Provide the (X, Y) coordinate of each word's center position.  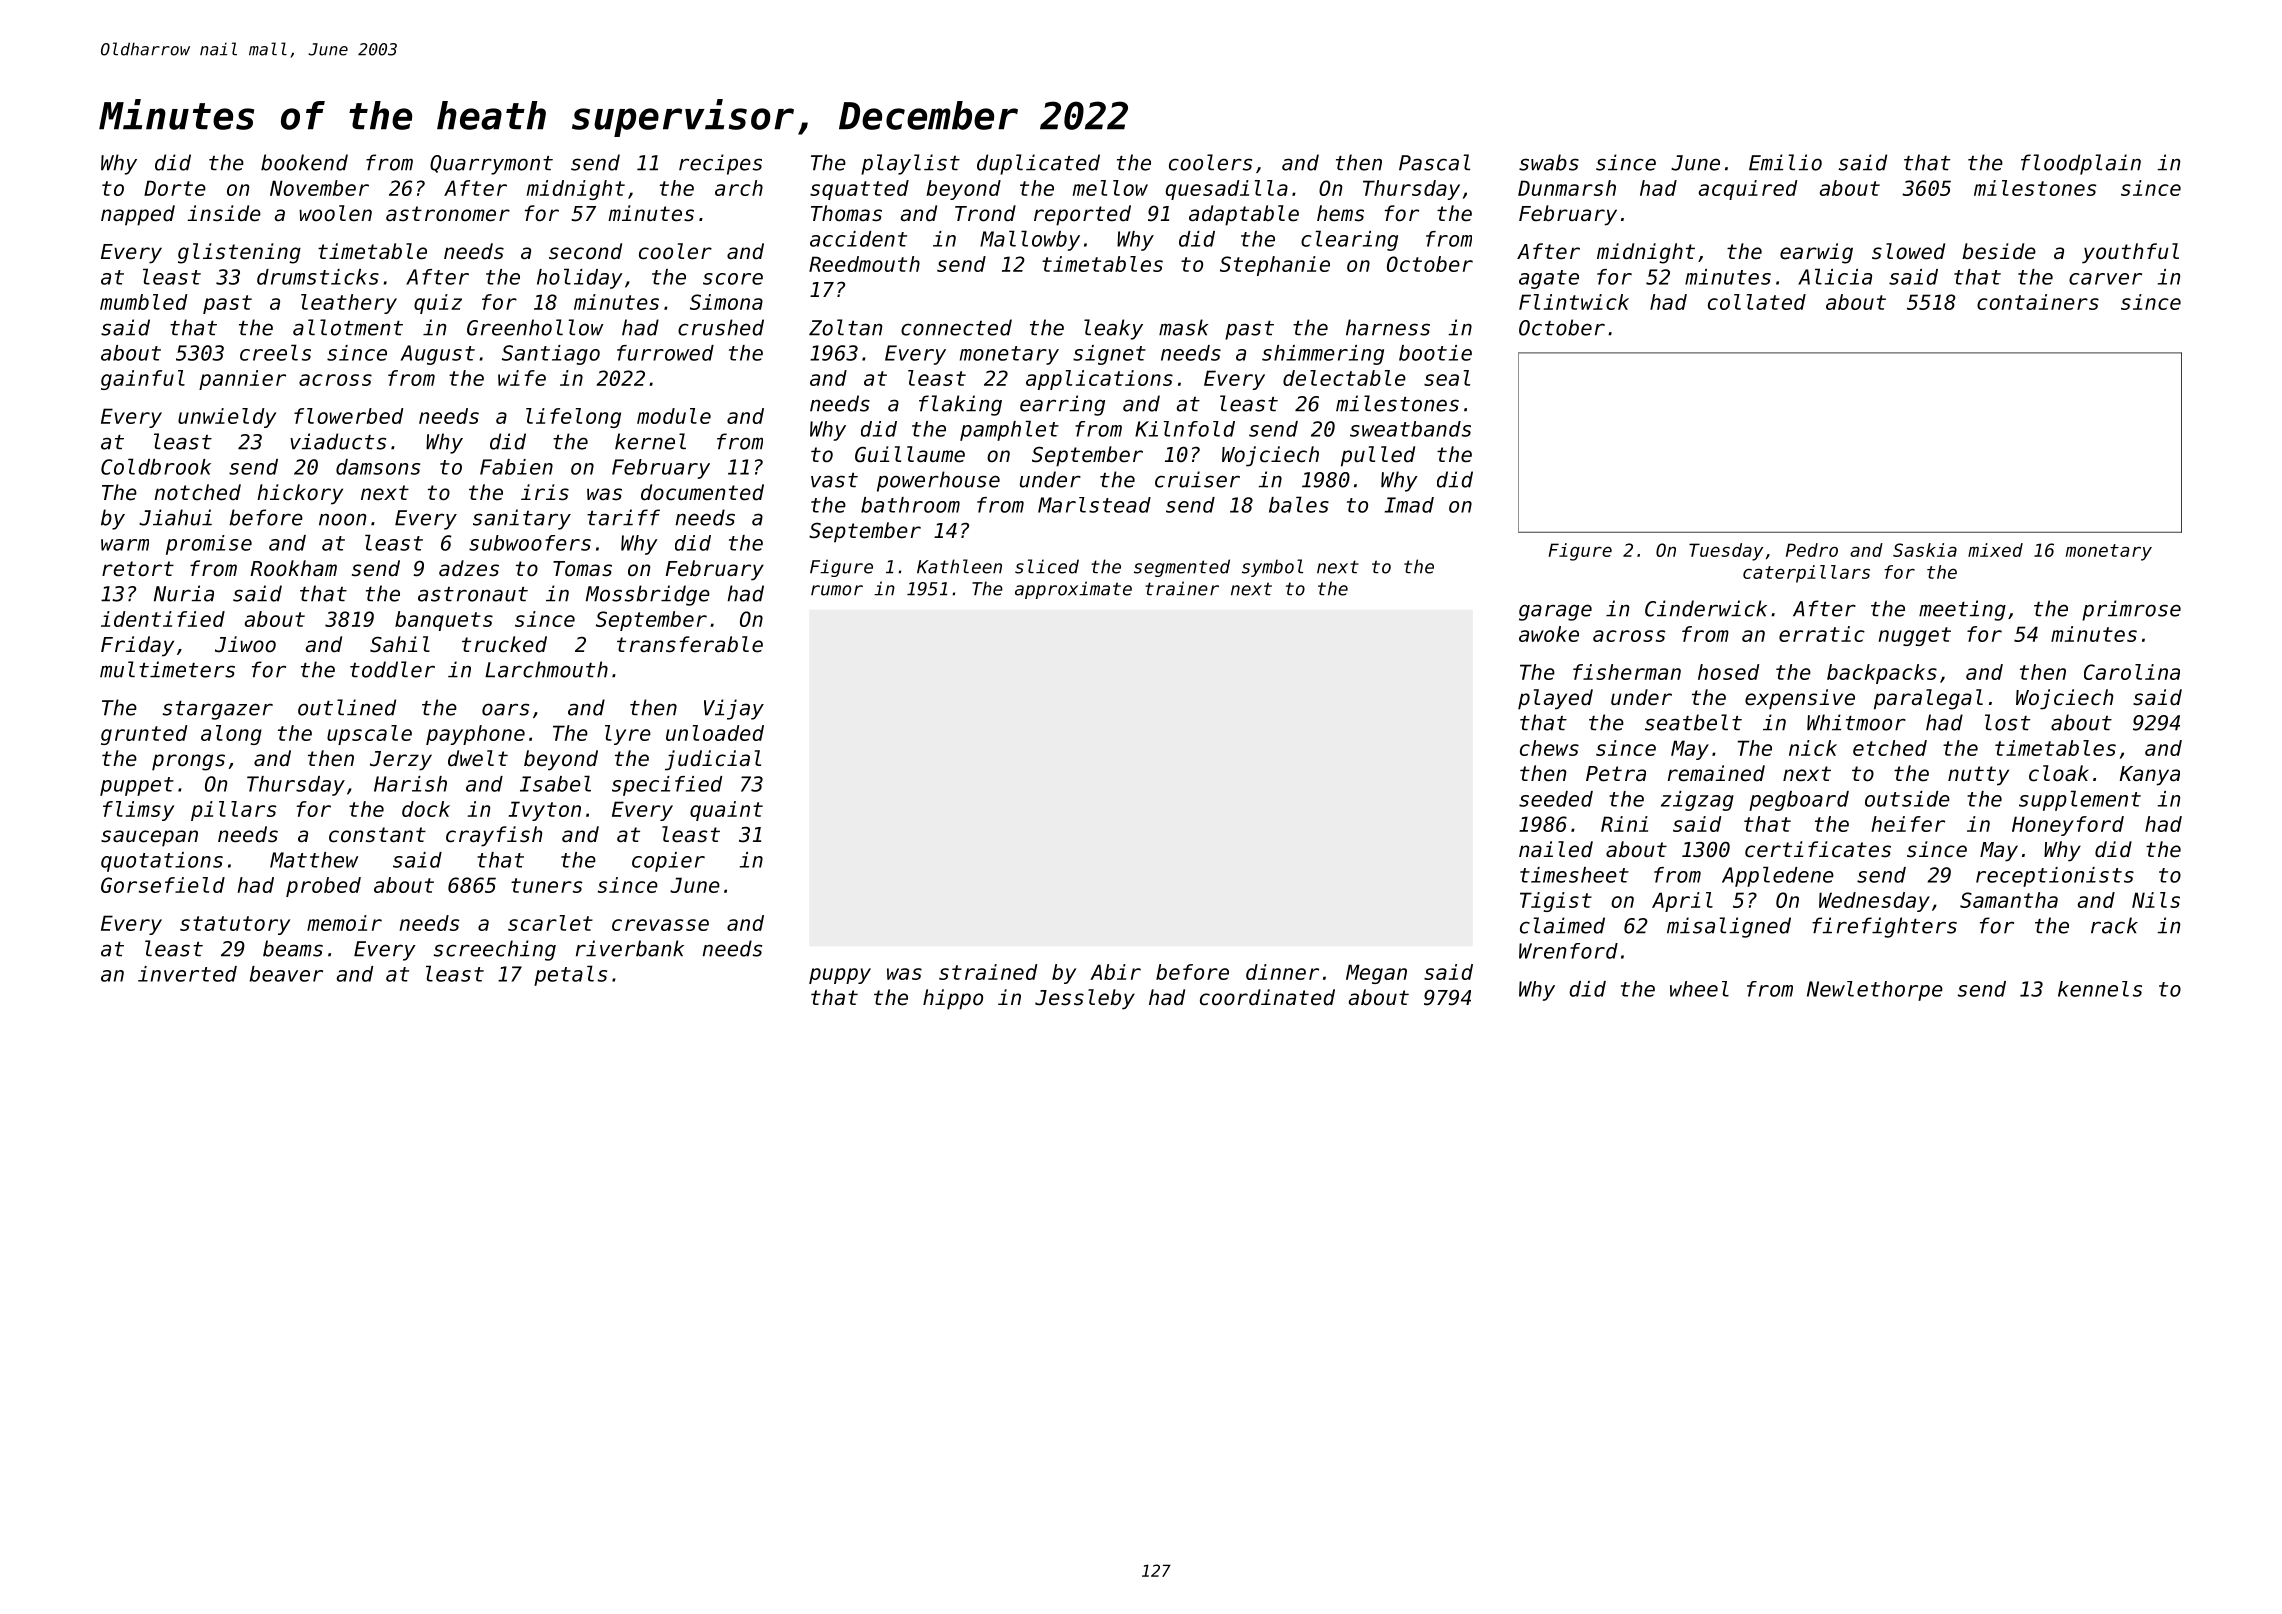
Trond (985, 213)
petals (570, 975)
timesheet (1574, 875)
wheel (1699, 989)
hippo (953, 999)
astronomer (448, 214)
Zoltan (846, 327)
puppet (137, 786)
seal (1447, 378)
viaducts (338, 441)
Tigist (1556, 902)
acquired (1748, 190)
